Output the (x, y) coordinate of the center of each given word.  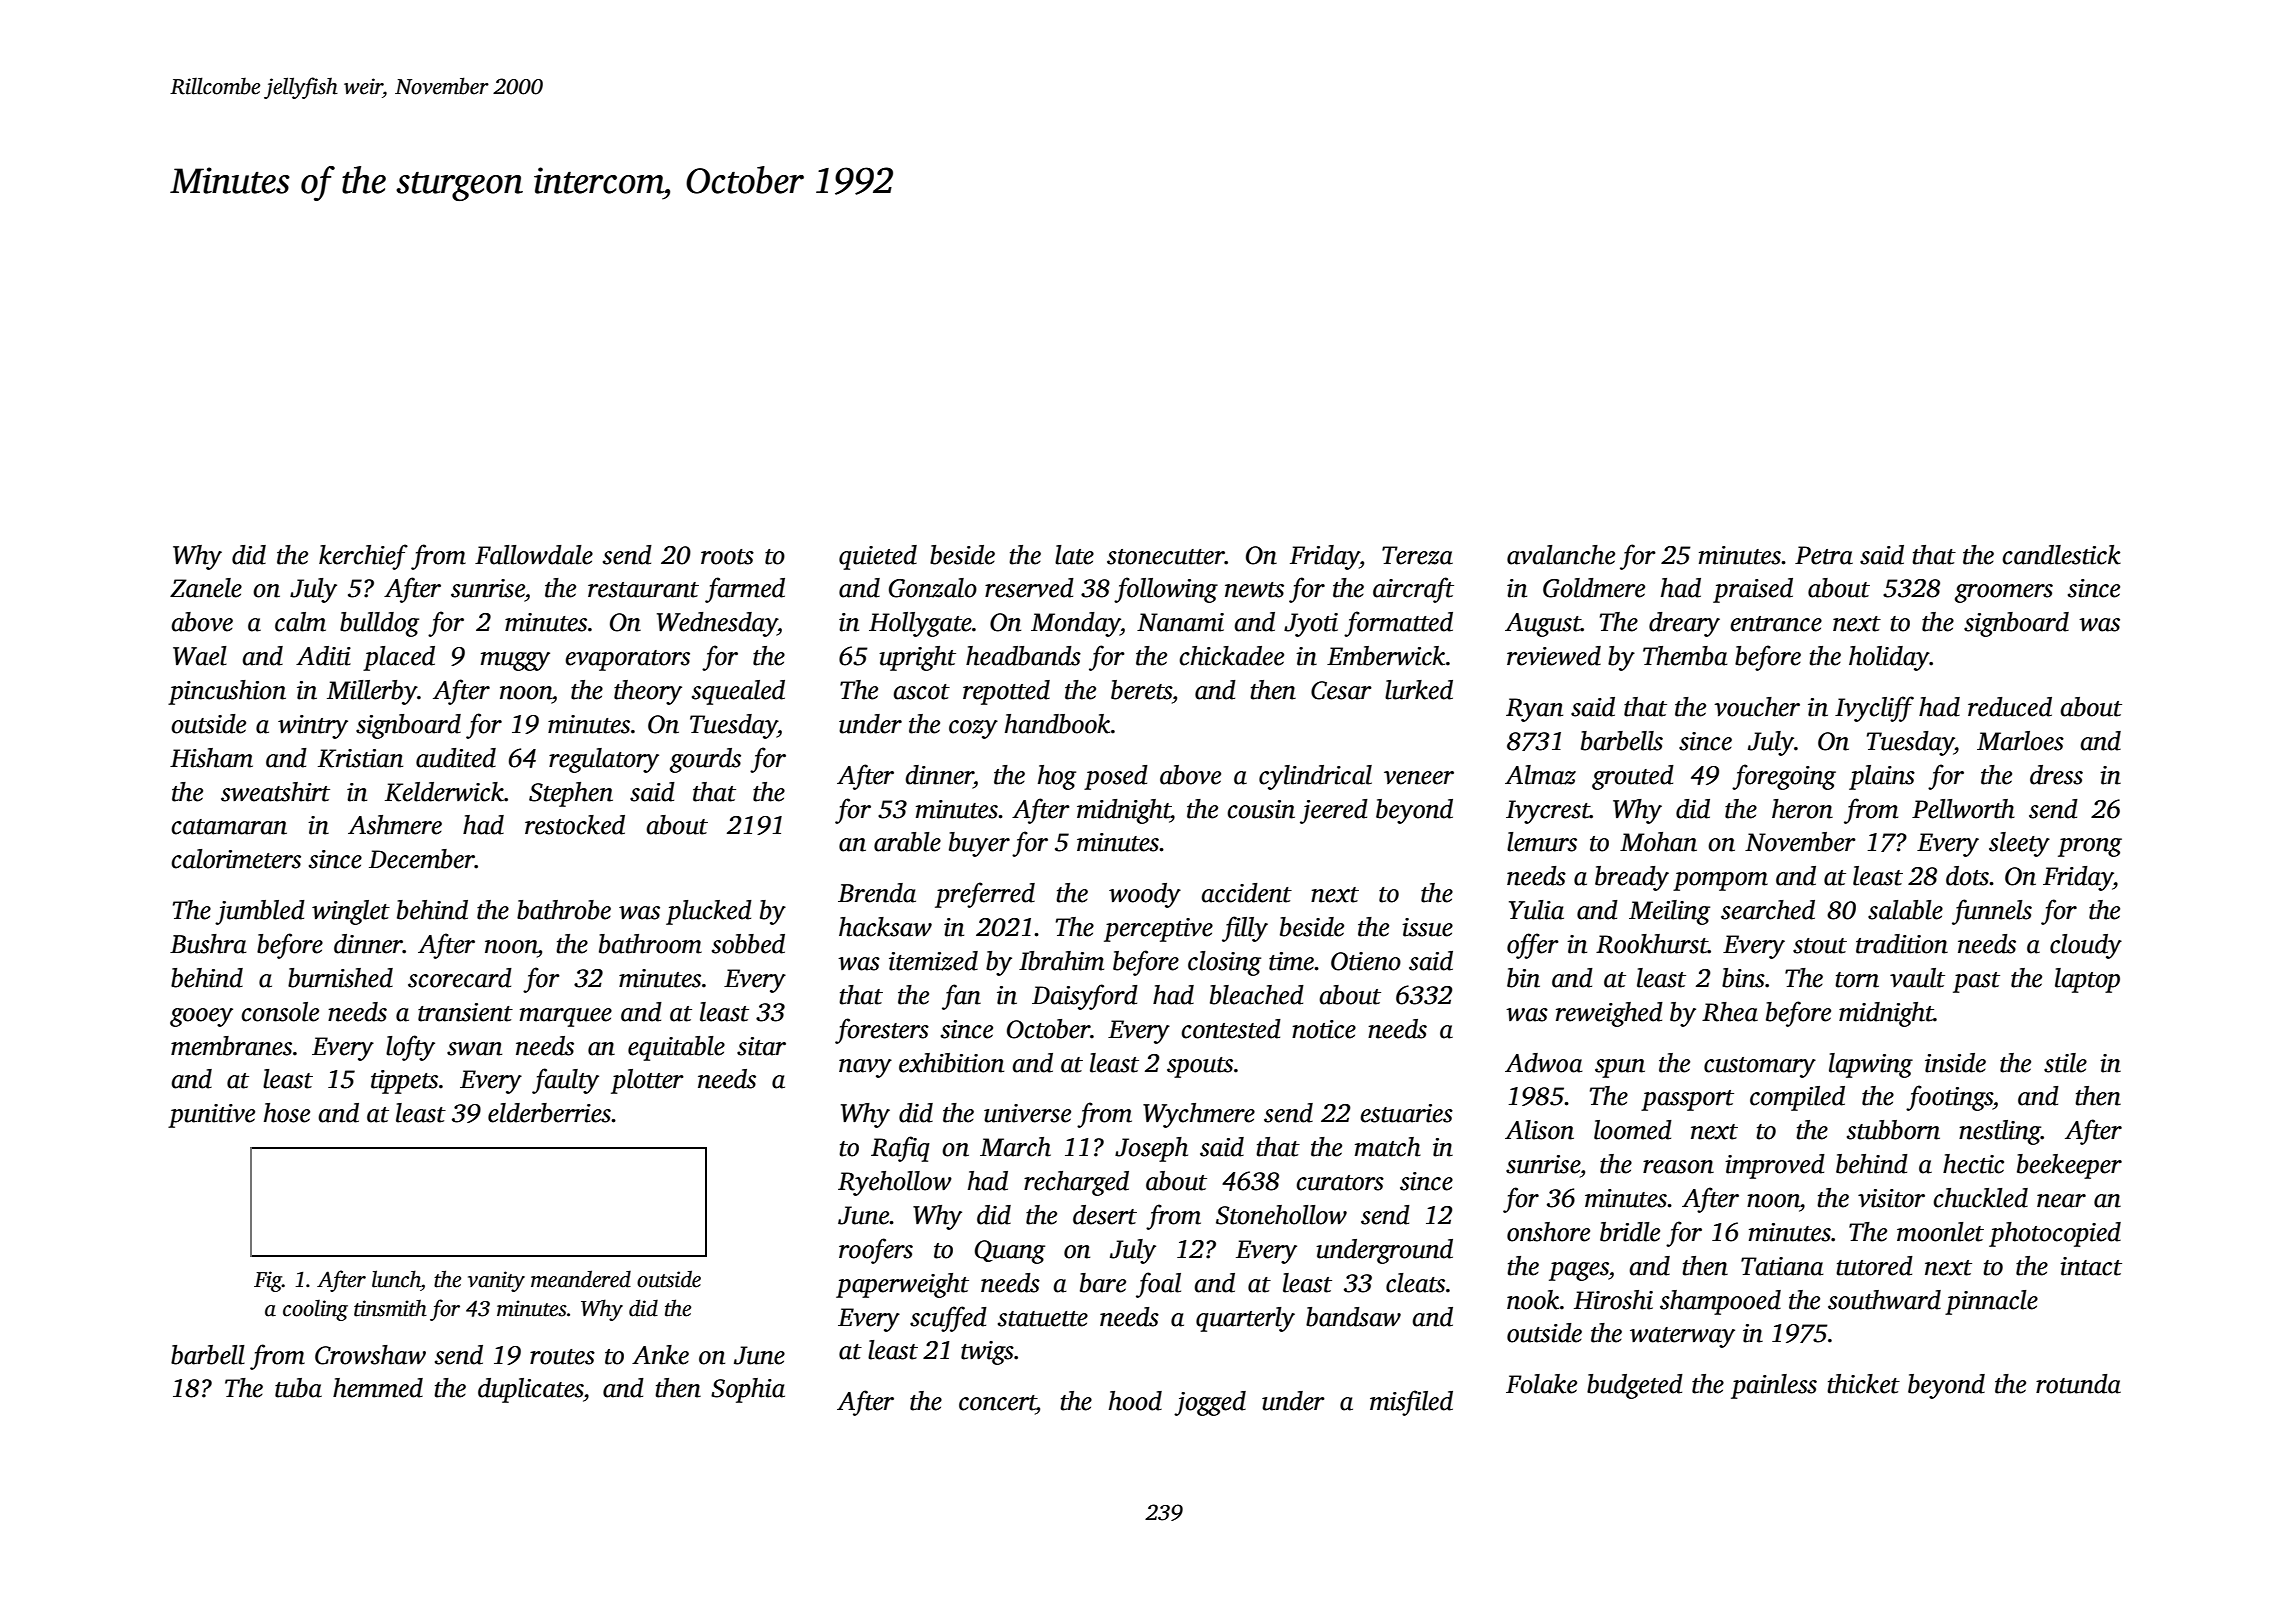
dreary (1684, 624)
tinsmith (390, 1308)
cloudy (2086, 946)
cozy (973, 729)
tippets (404, 1082)
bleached (1257, 995)
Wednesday (717, 624)
